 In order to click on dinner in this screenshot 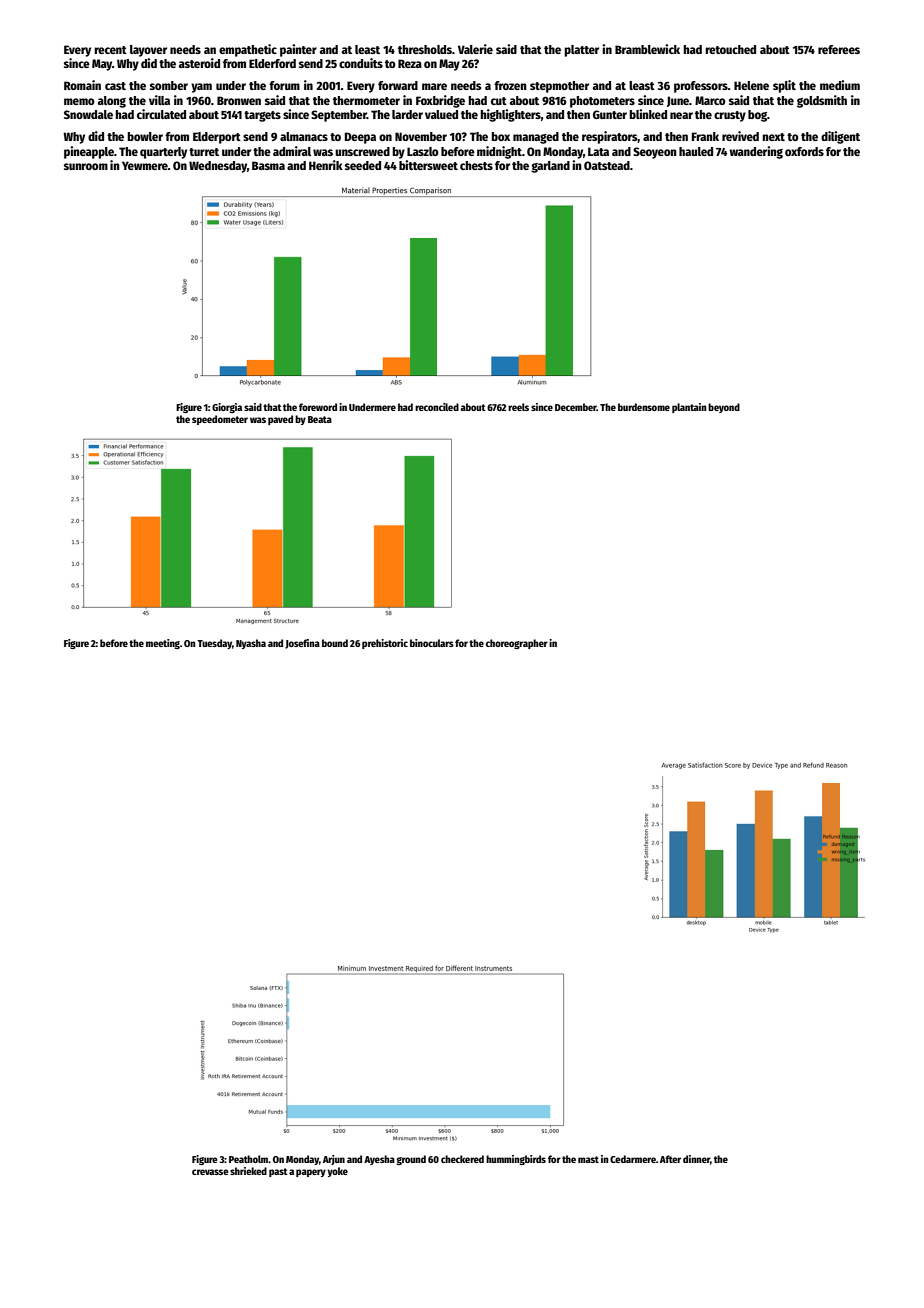, I will do `click(696, 1159)`.
